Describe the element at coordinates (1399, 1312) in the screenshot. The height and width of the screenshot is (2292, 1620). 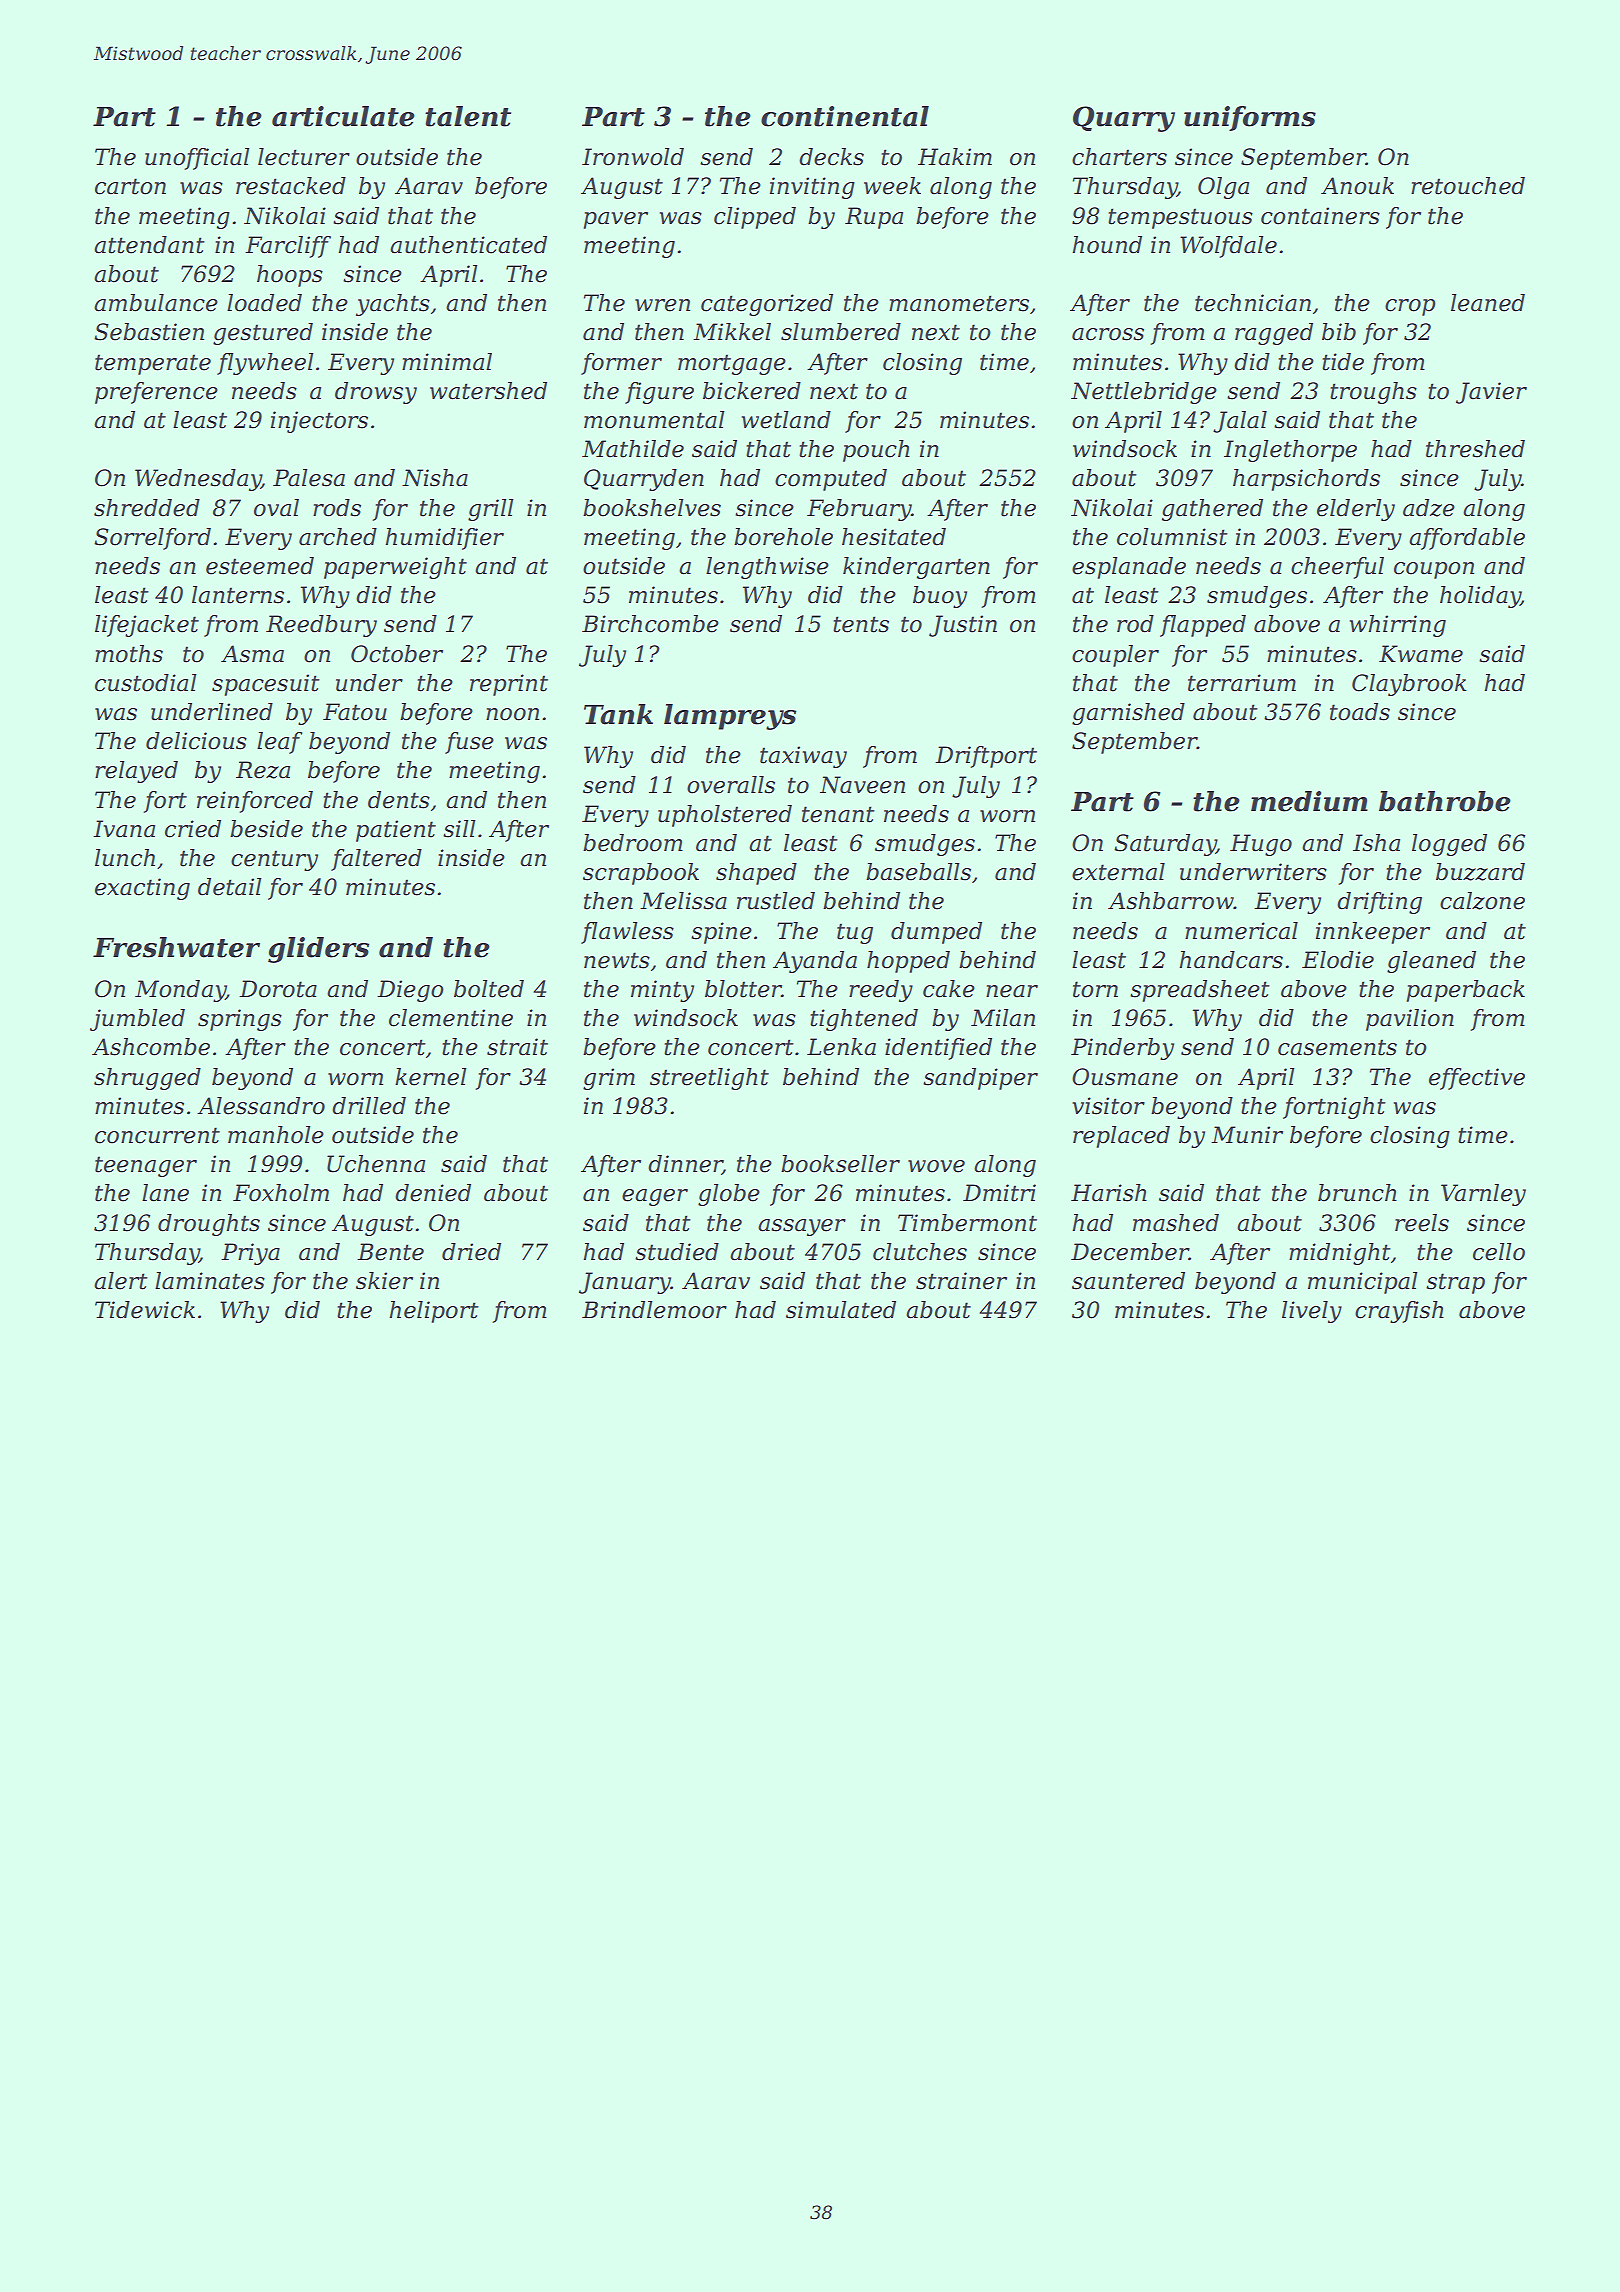
I see `crayfish` at that location.
